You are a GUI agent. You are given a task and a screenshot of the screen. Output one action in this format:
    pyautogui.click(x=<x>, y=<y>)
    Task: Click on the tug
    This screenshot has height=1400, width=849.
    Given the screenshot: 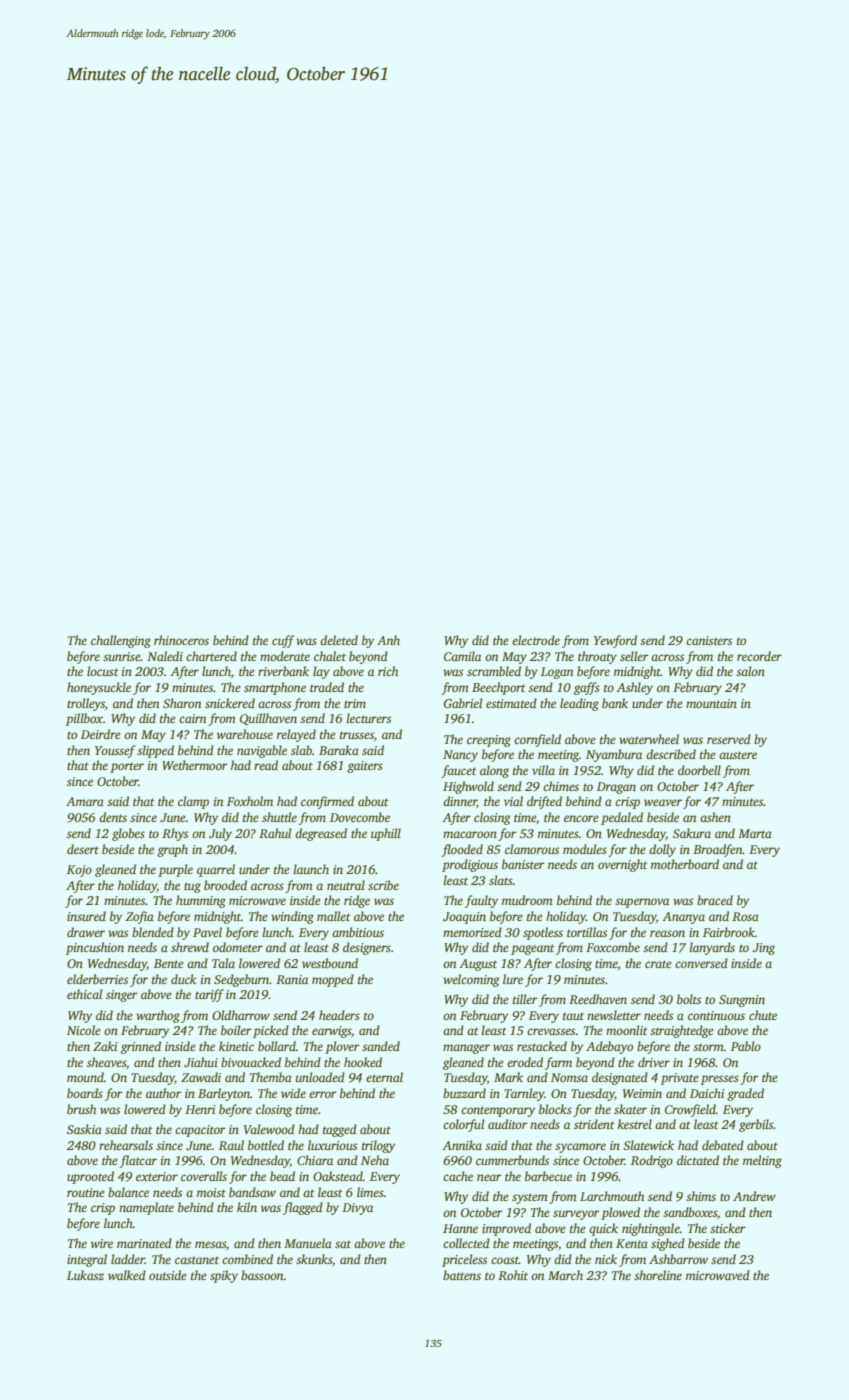 What is the action you would take?
    pyautogui.click(x=192, y=887)
